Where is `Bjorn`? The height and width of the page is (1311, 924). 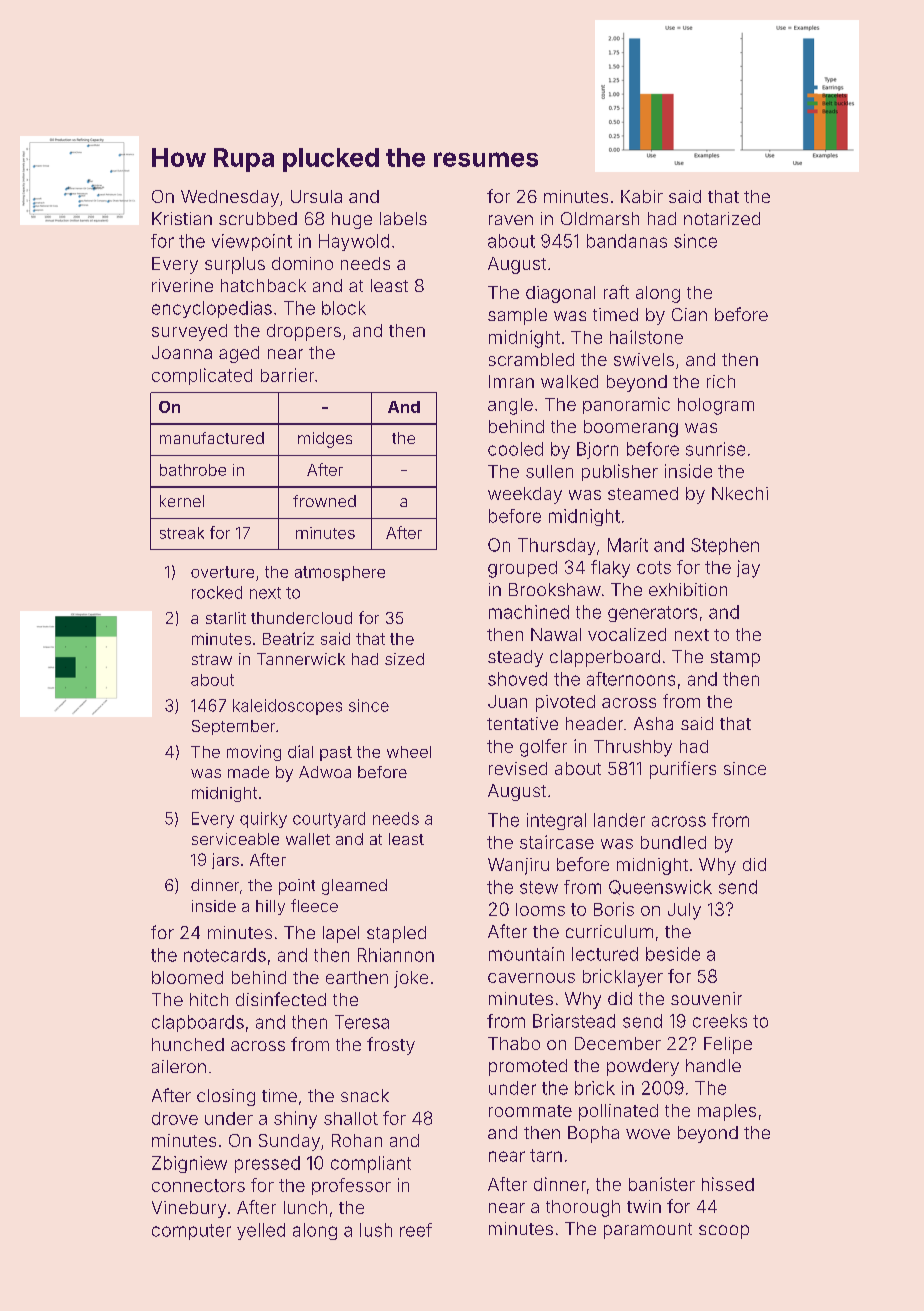 Bjorn is located at coordinates (597, 450).
